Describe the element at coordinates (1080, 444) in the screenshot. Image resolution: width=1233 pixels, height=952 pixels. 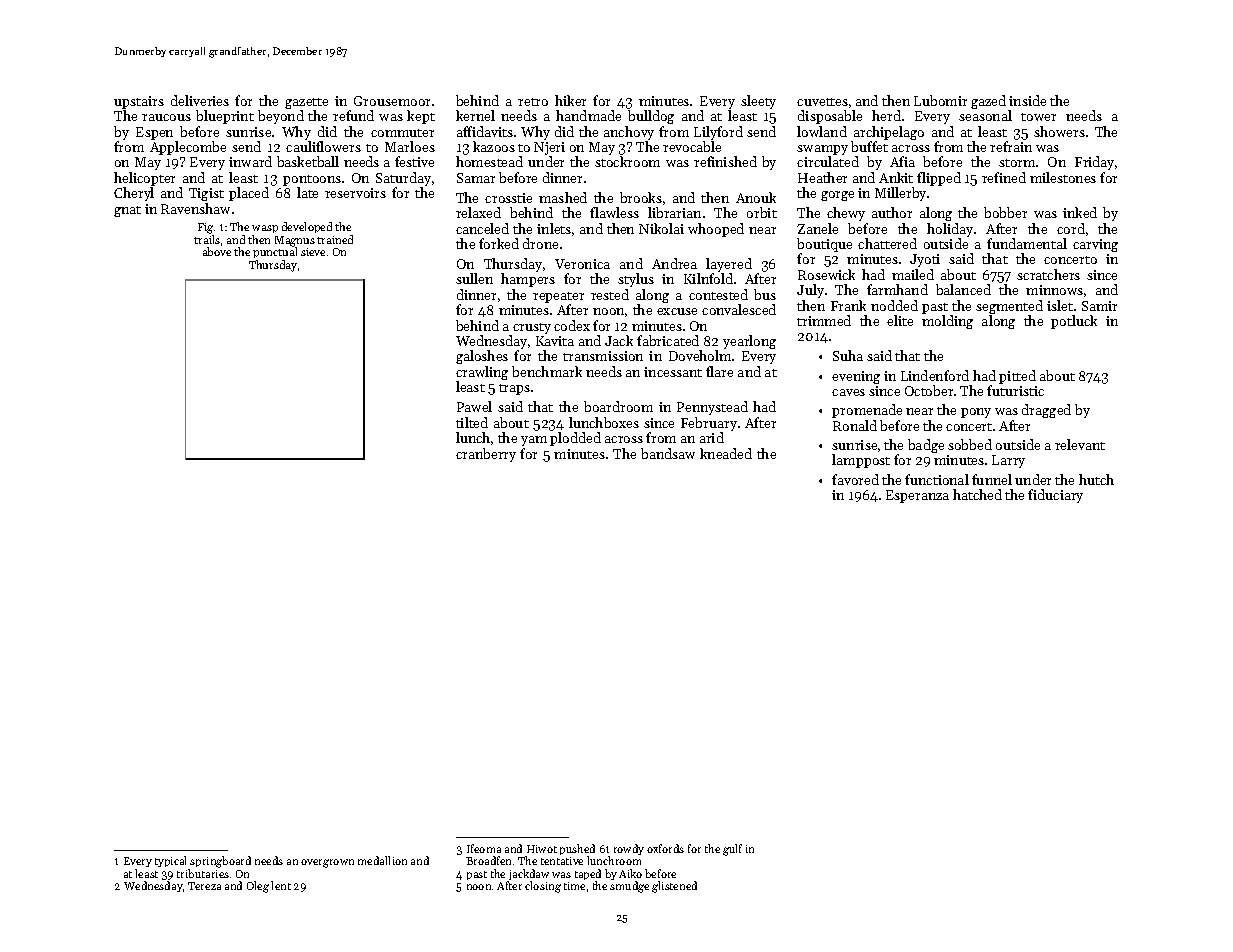
I see `relevant` at that location.
